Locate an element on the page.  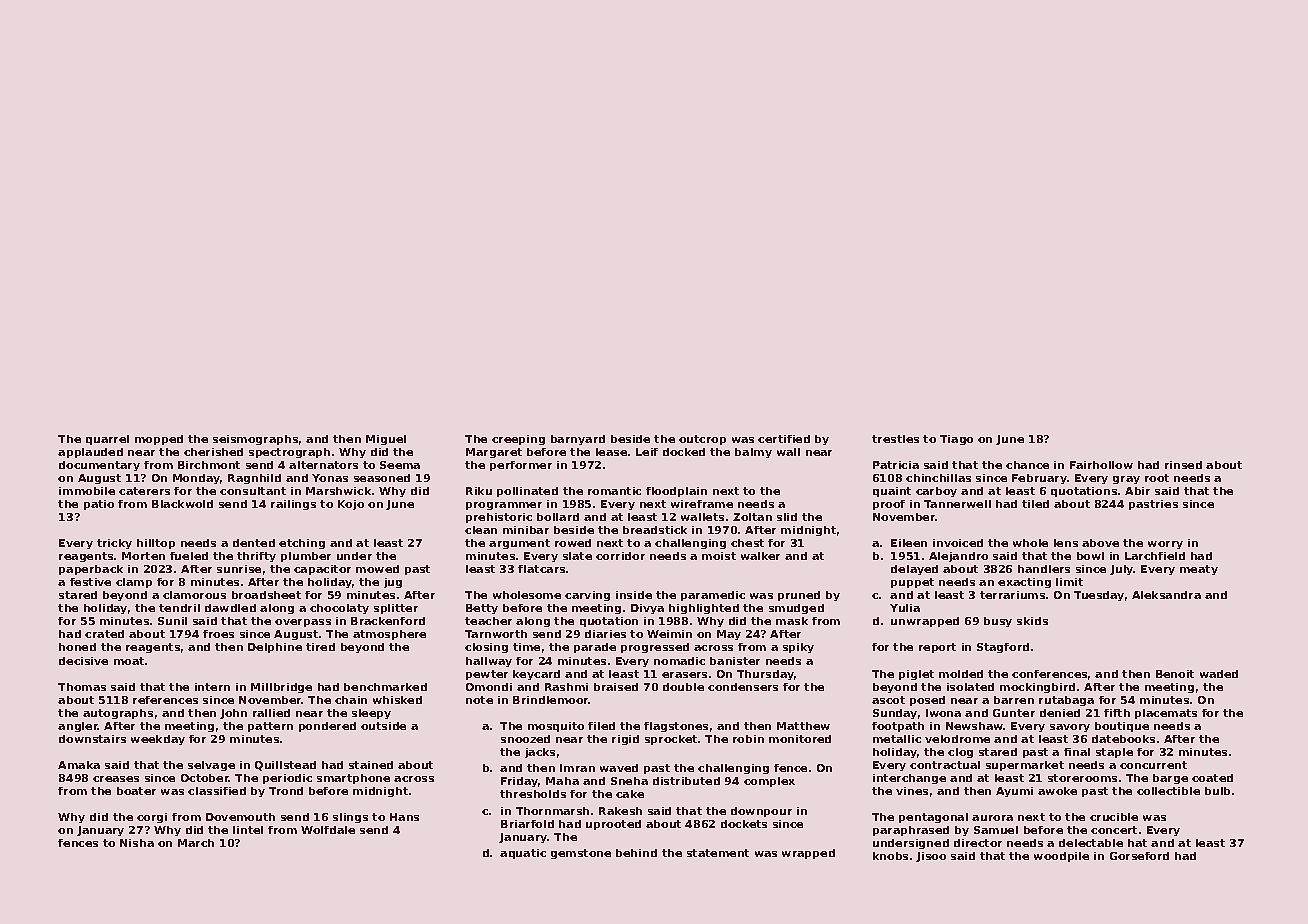
Abir is located at coordinates (1137, 491).
